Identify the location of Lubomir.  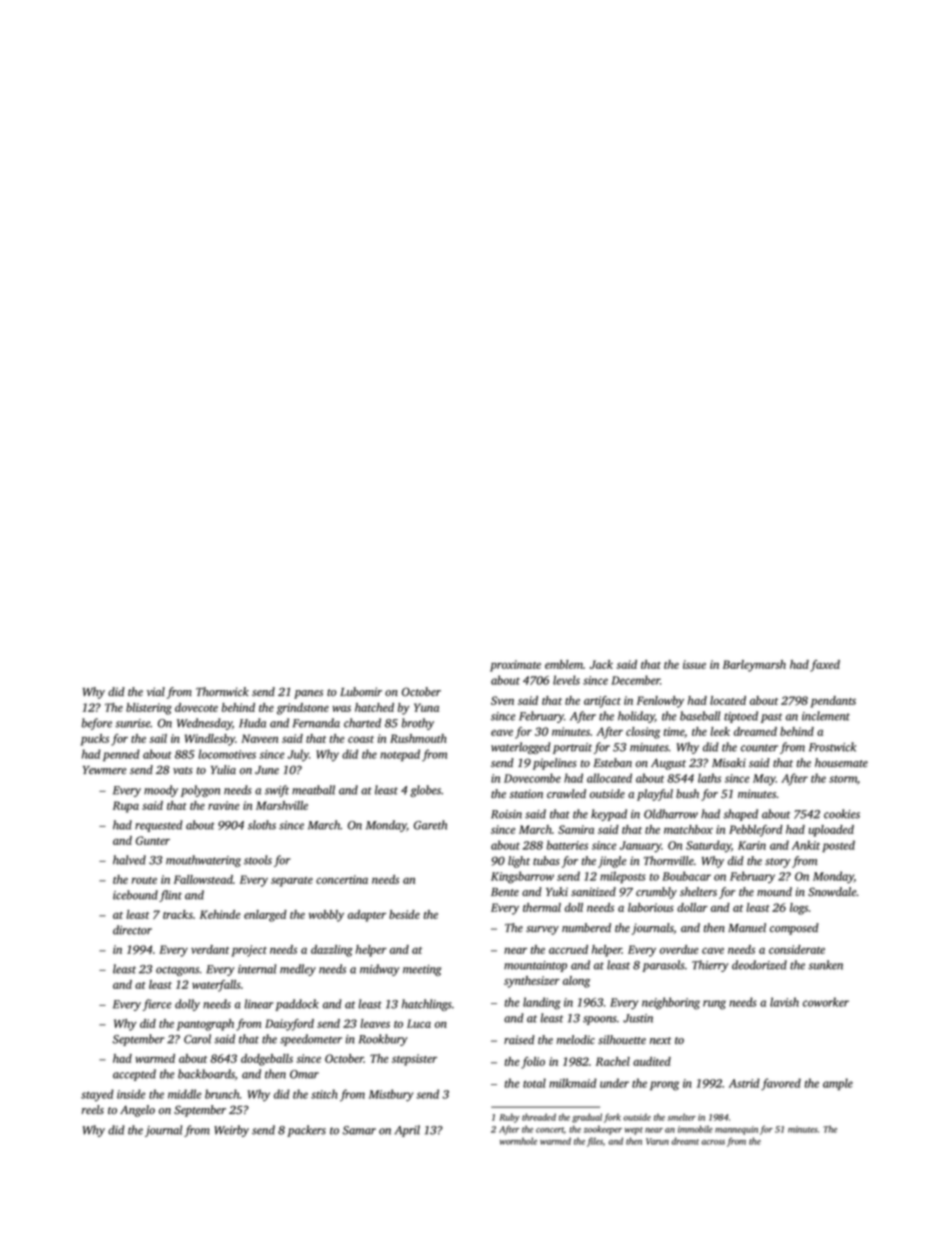
(361, 691).
